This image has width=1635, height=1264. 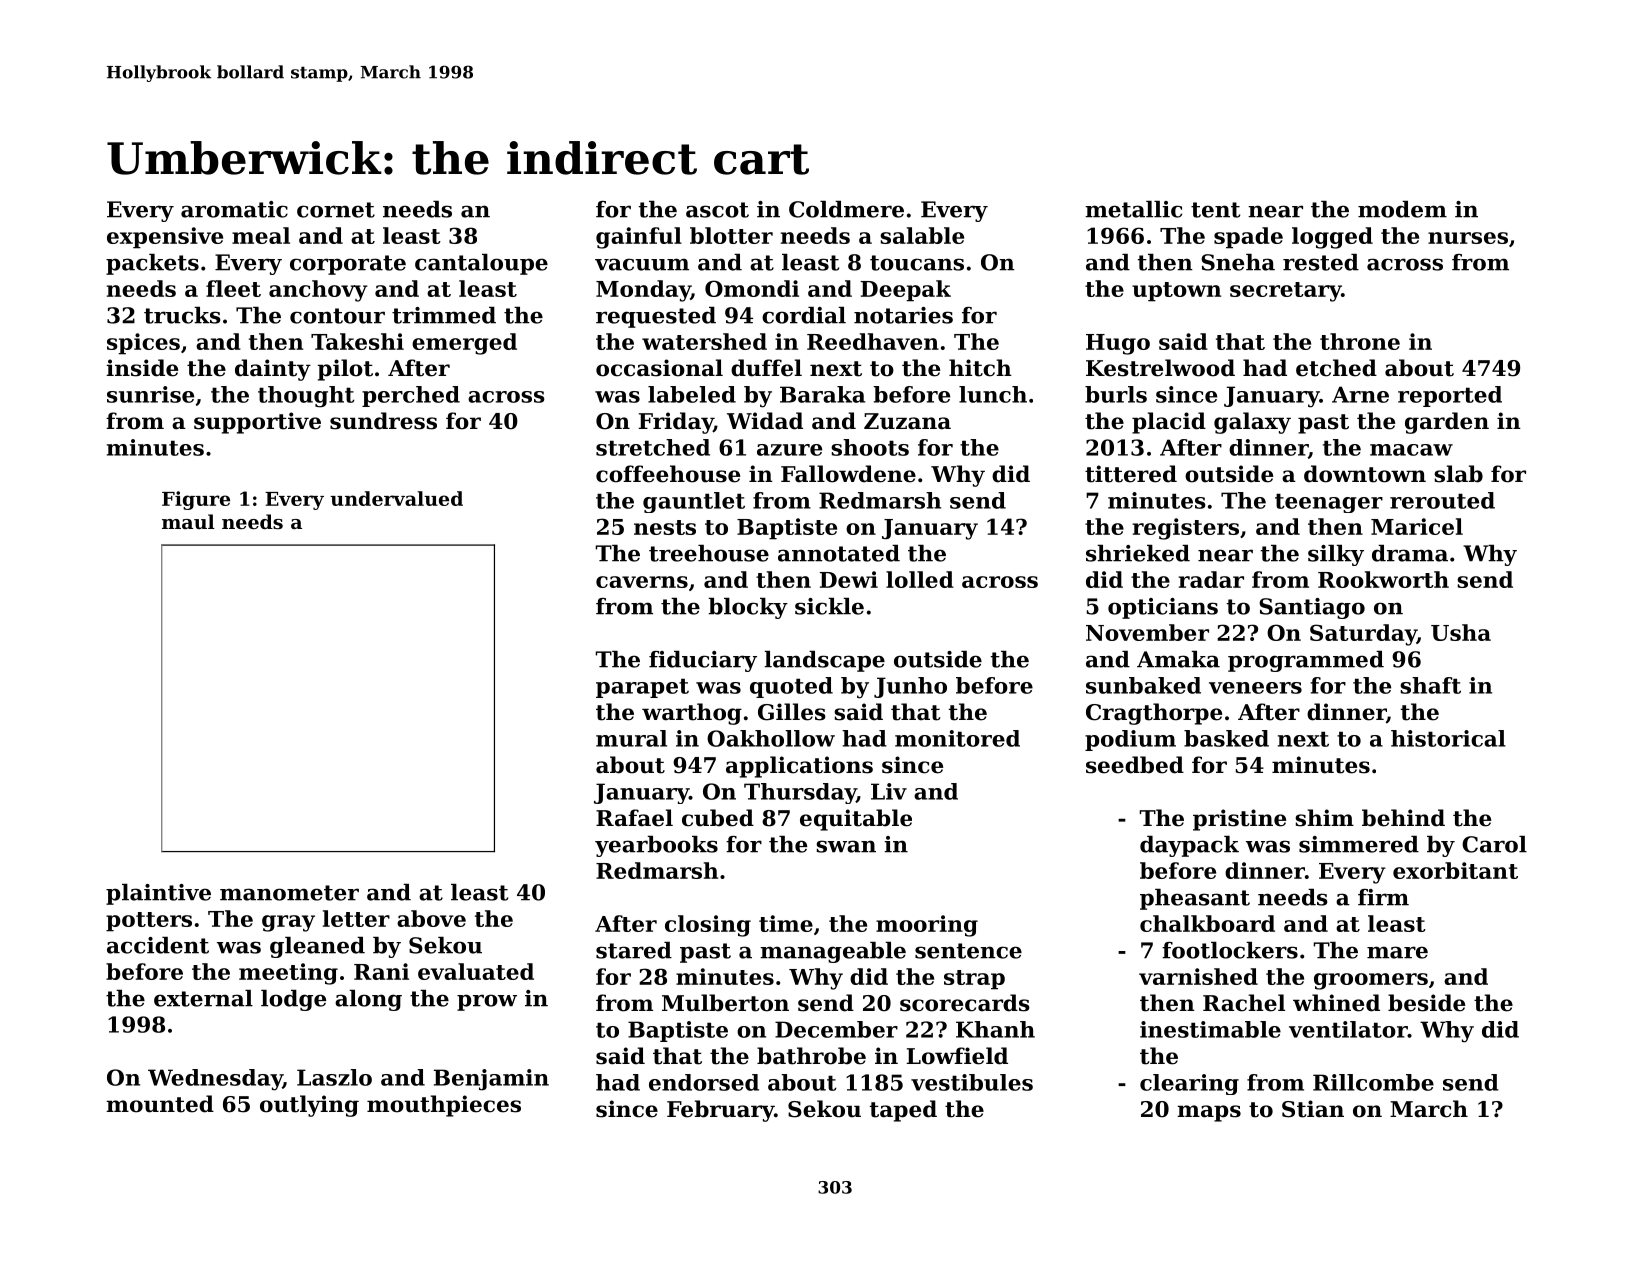 What do you see at coordinates (158, 894) in the image?
I see `plaintive` at bounding box center [158, 894].
